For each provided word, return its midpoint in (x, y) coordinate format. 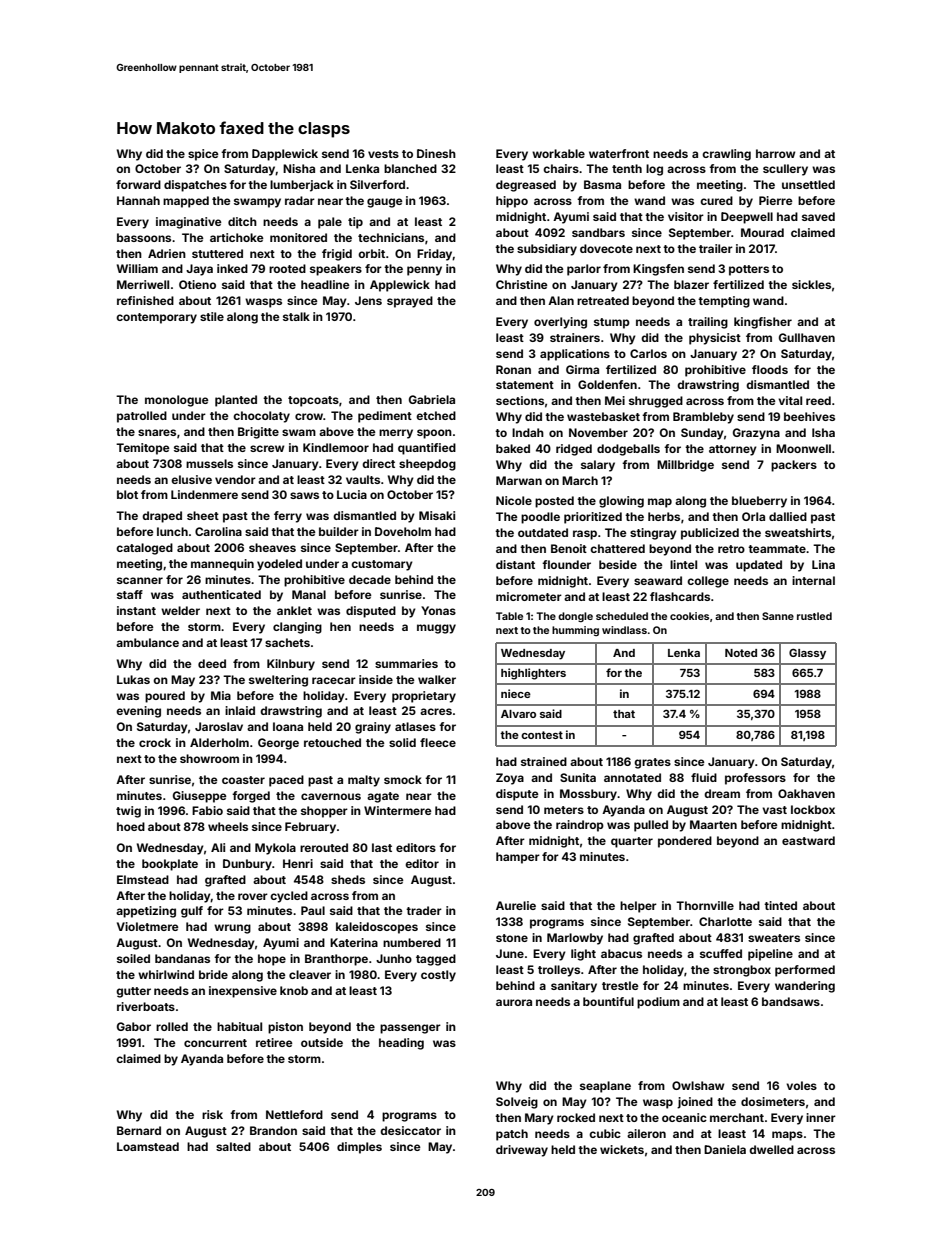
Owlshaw (698, 1085)
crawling (726, 155)
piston (285, 1028)
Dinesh (436, 153)
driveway (522, 1151)
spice (203, 155)
